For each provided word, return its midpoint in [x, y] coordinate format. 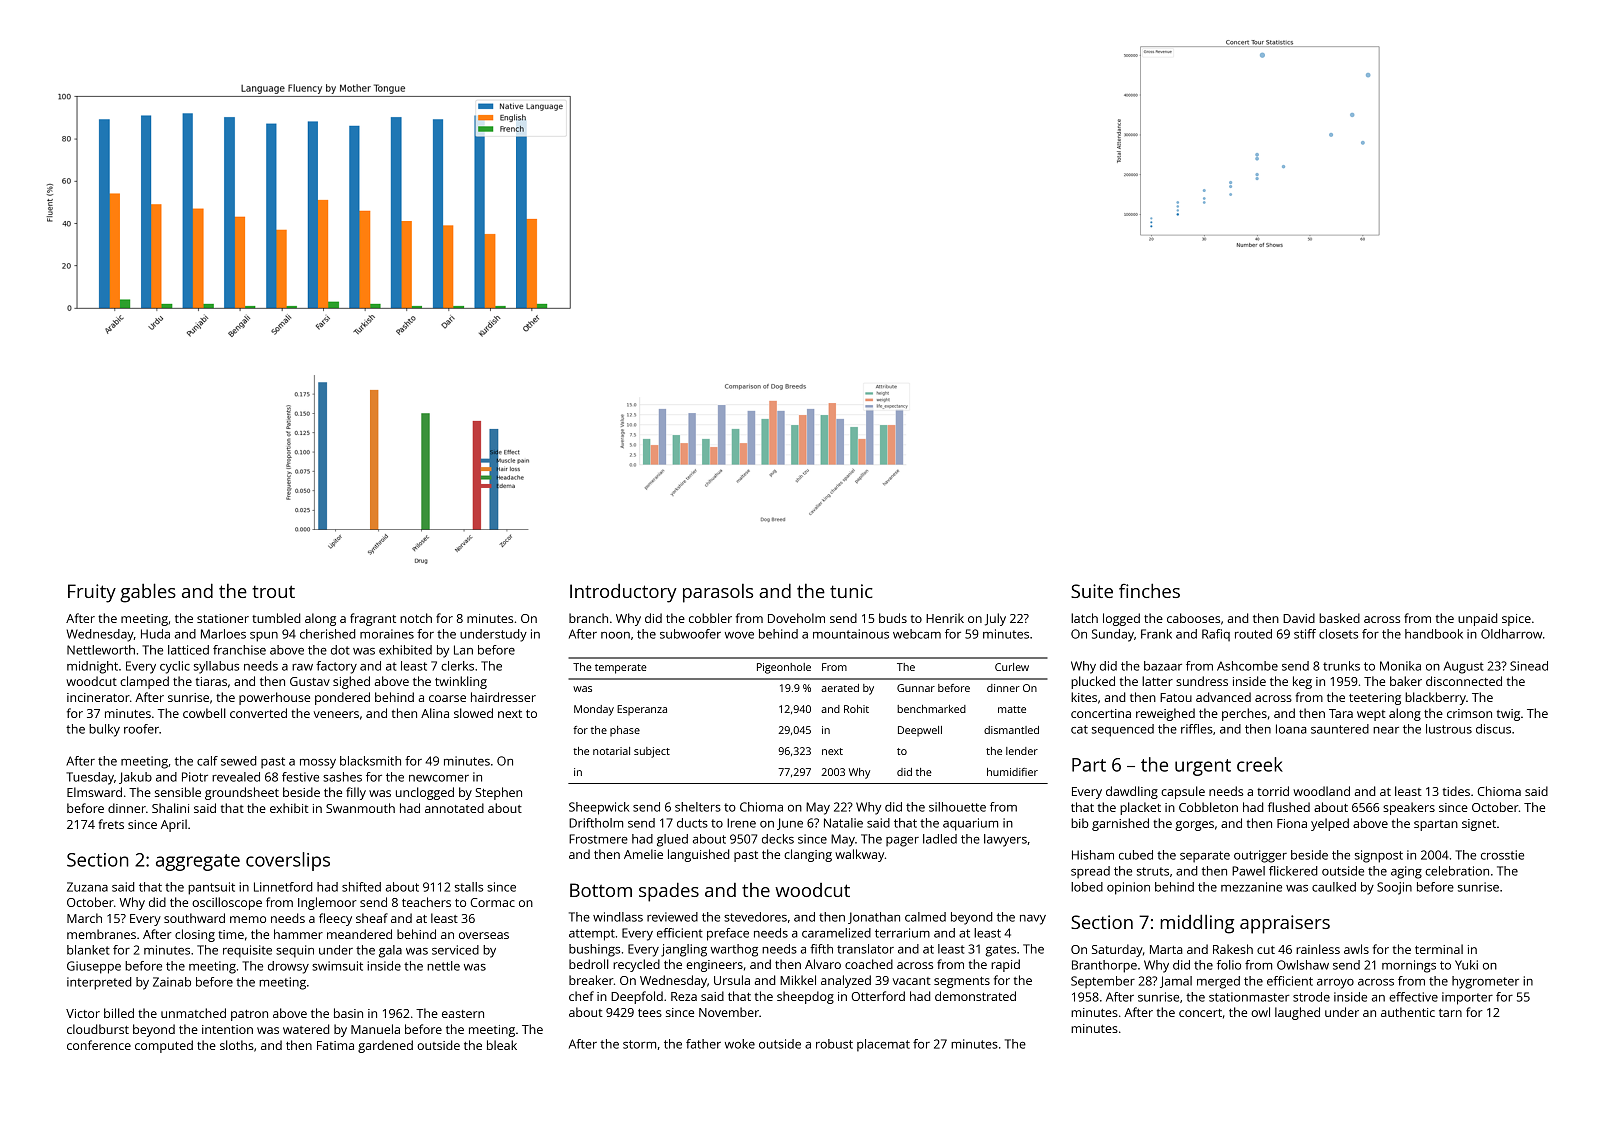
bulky [104, 730]
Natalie [843, 823]
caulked [1334, 887]
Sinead [1529, 666]
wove [739, 635]
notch [416, 618]
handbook [1434, 634]
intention [227, 1029]
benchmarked [931, 709]
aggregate [198, 862]
